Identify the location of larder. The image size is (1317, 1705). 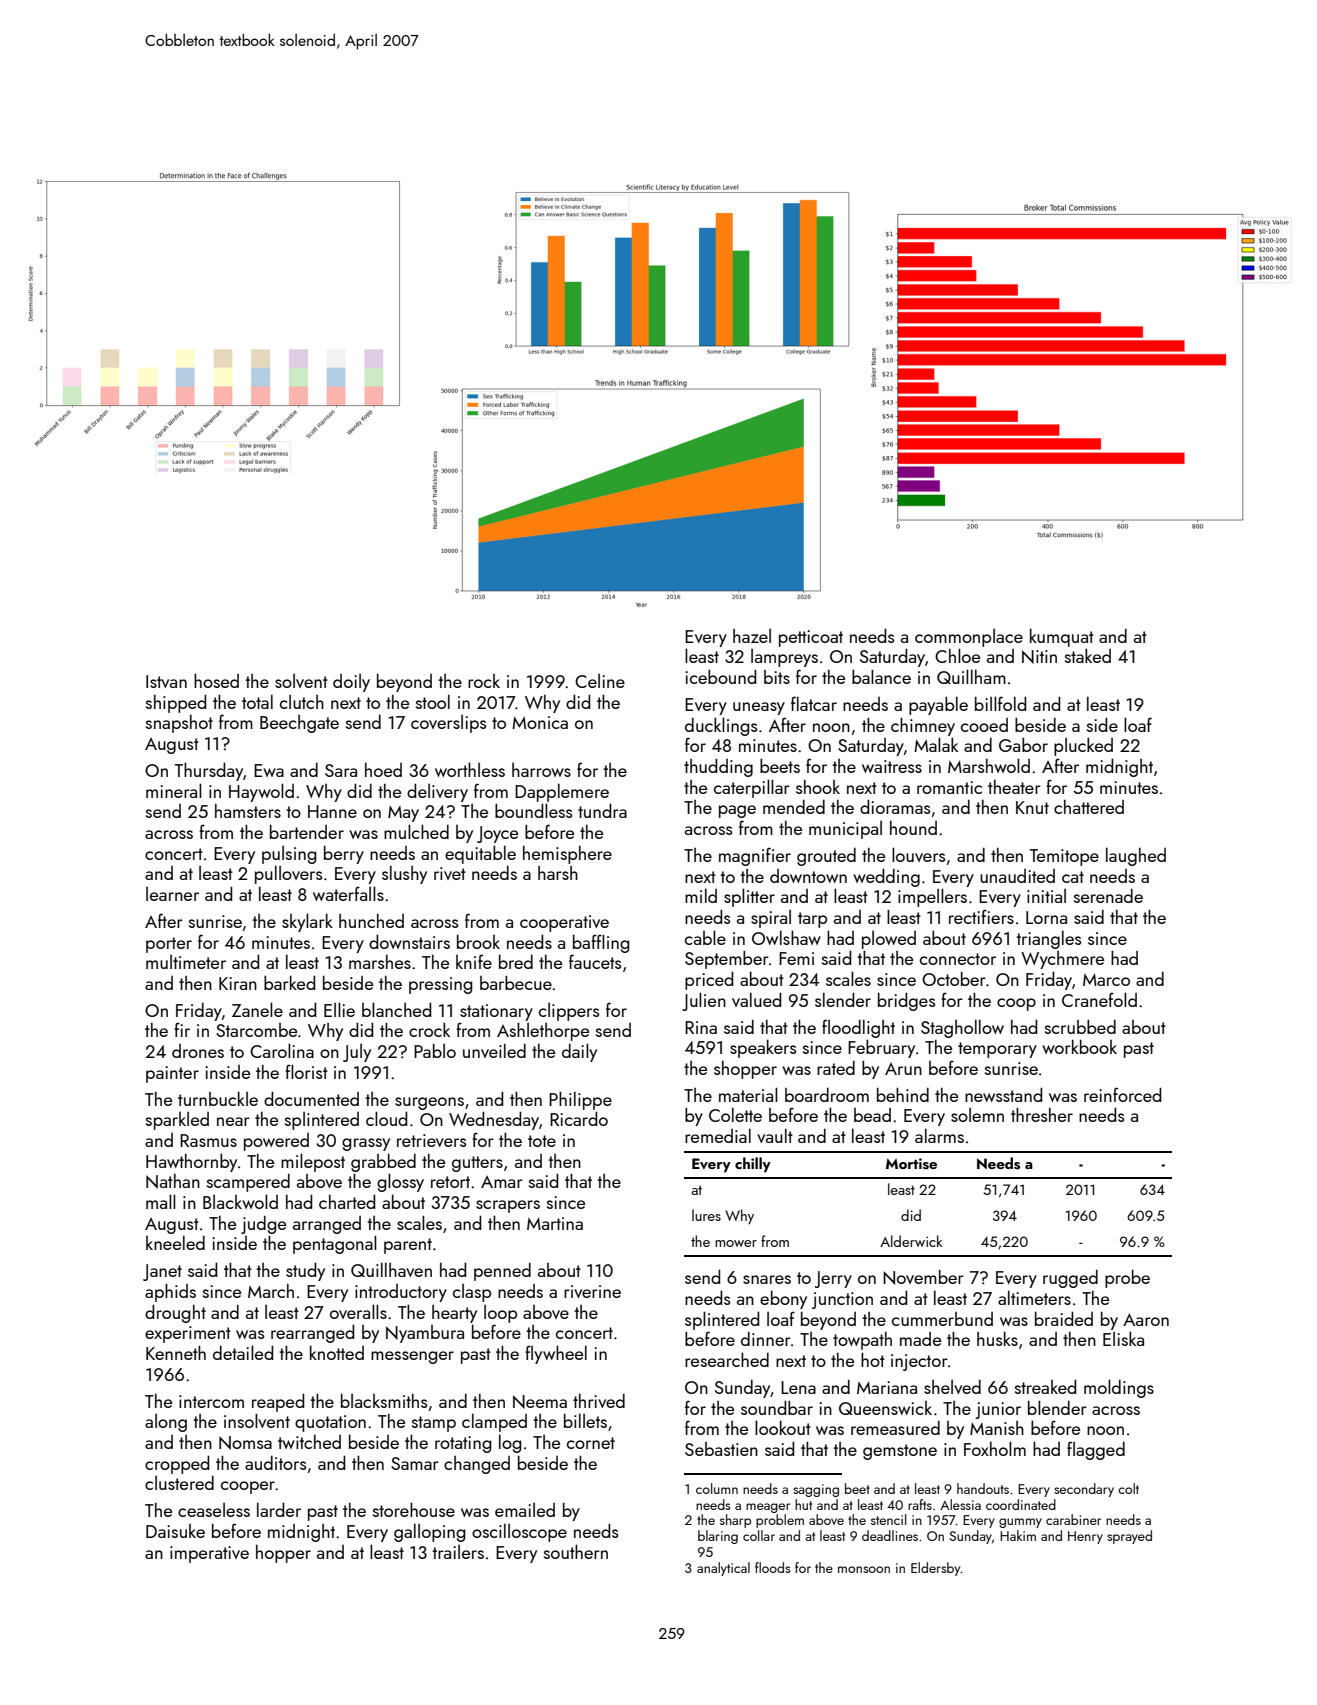
(279, 1509).
